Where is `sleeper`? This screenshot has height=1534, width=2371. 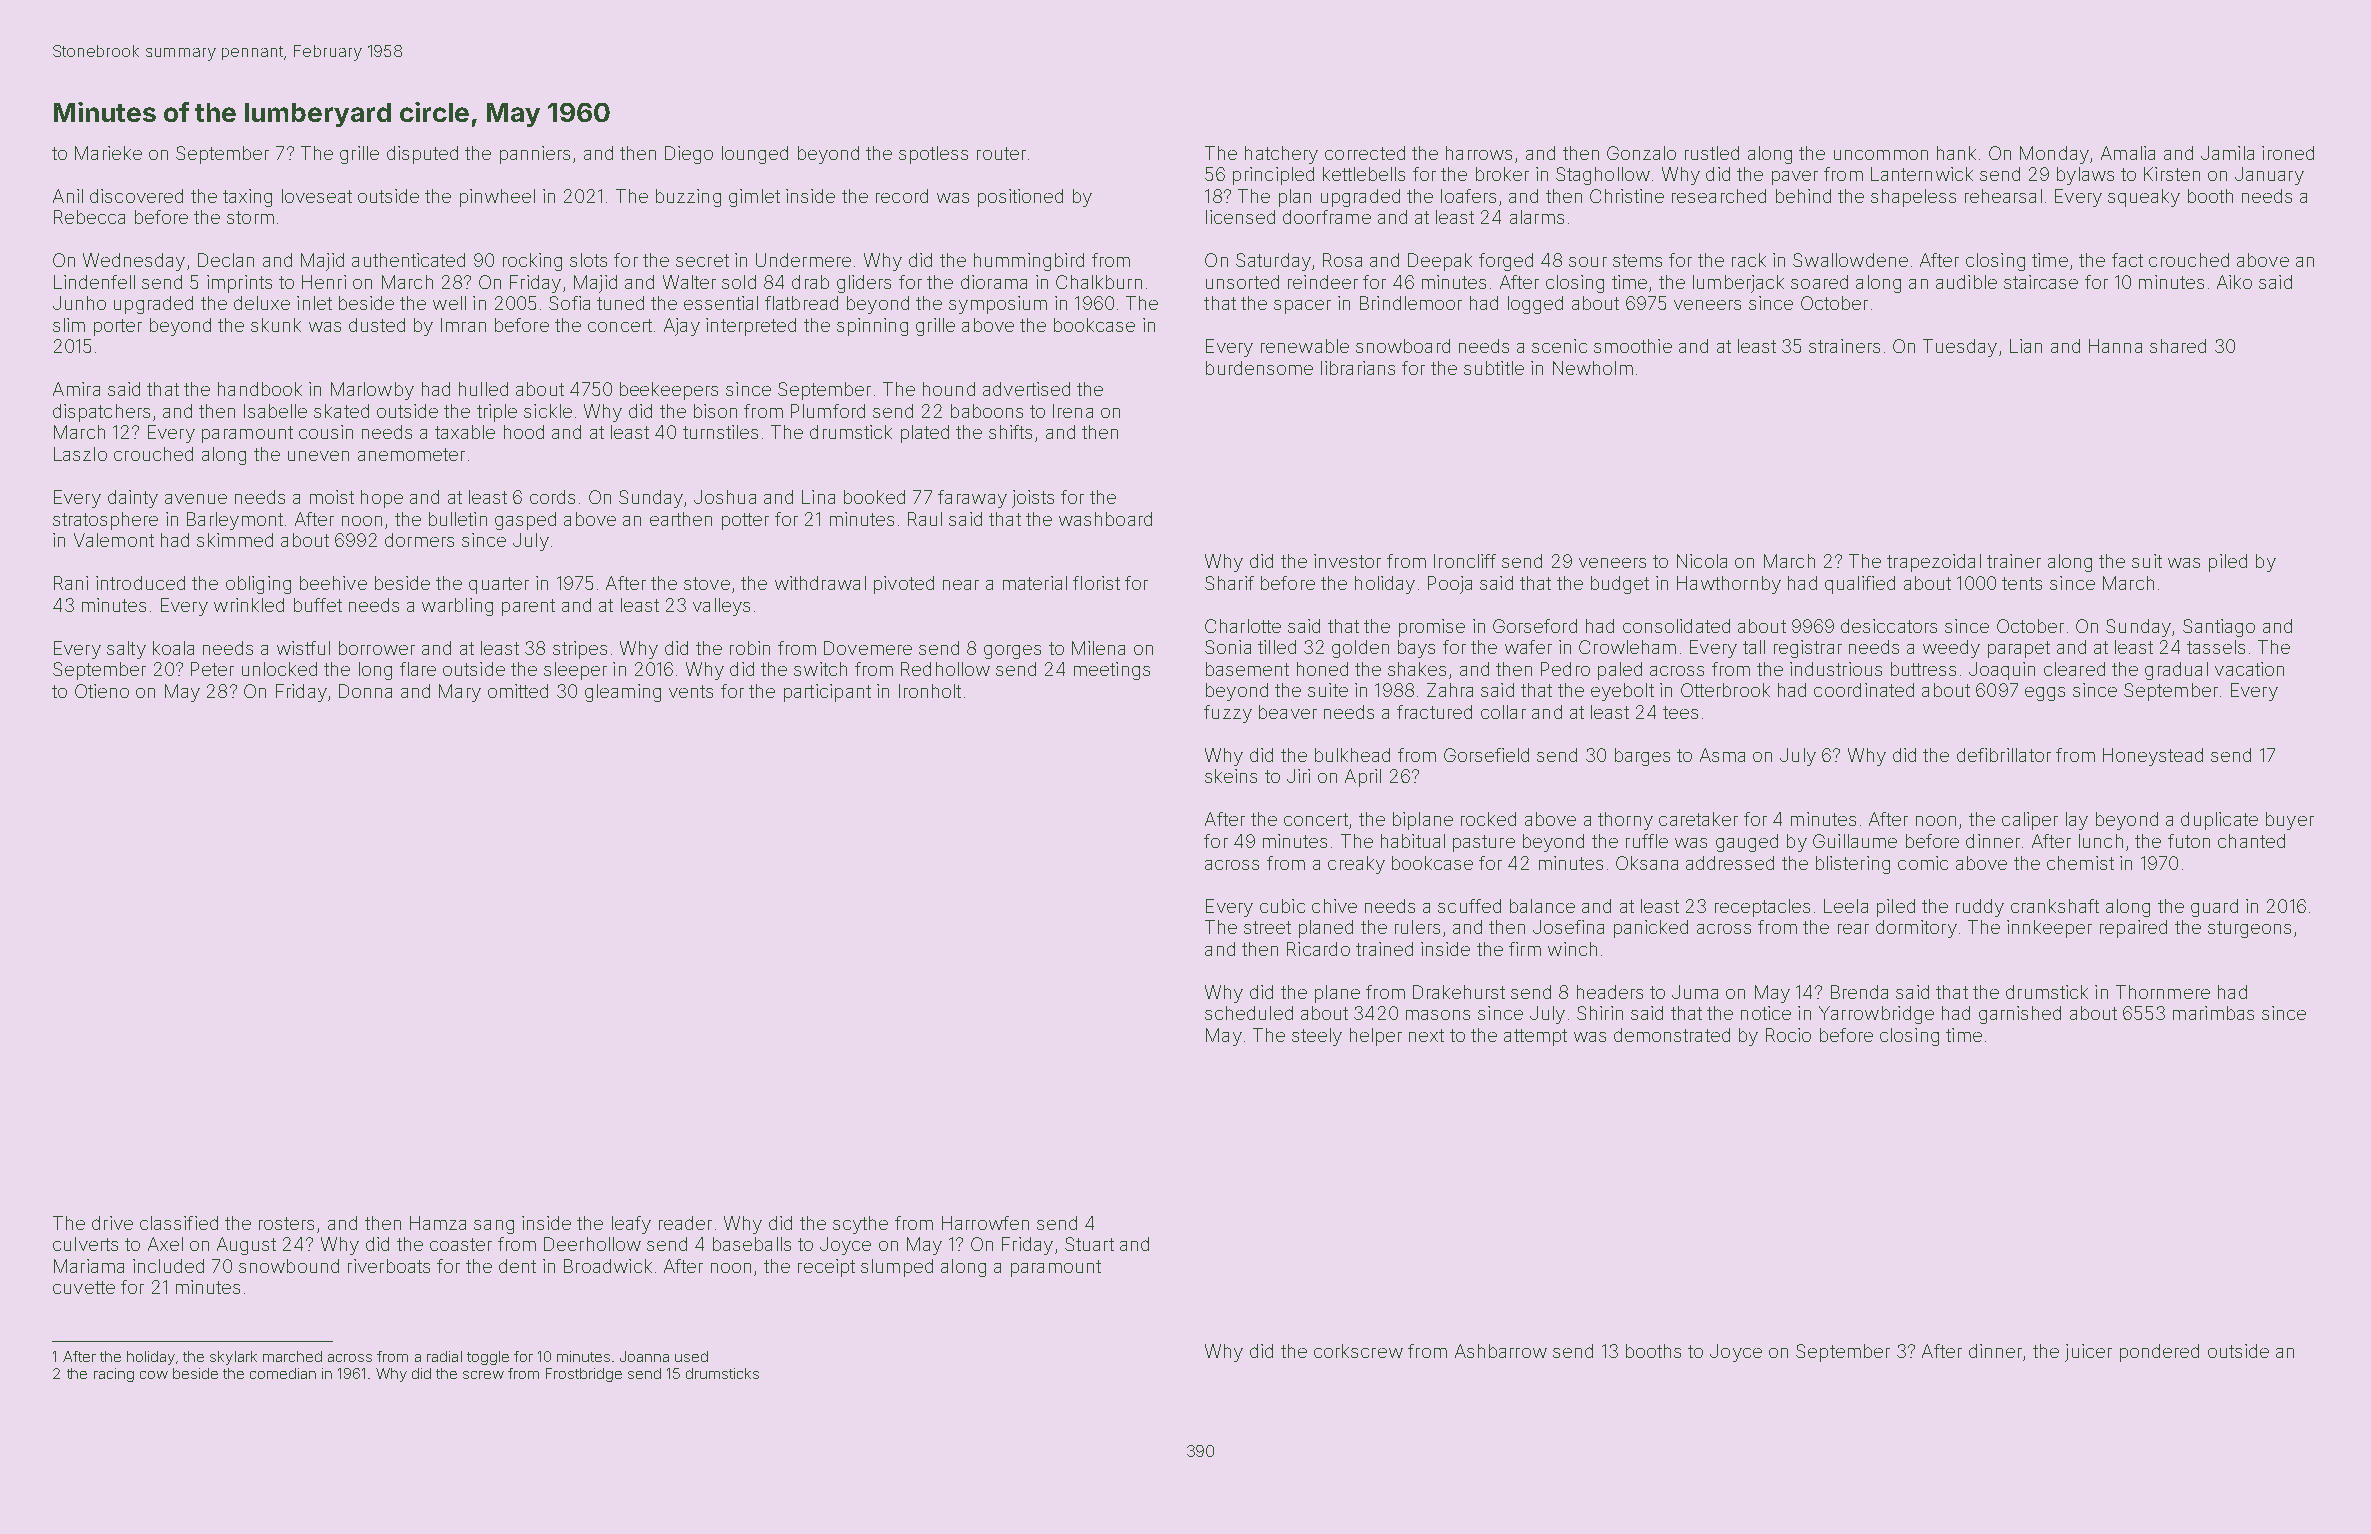
sleeper is located at coordinates (575, 671).
